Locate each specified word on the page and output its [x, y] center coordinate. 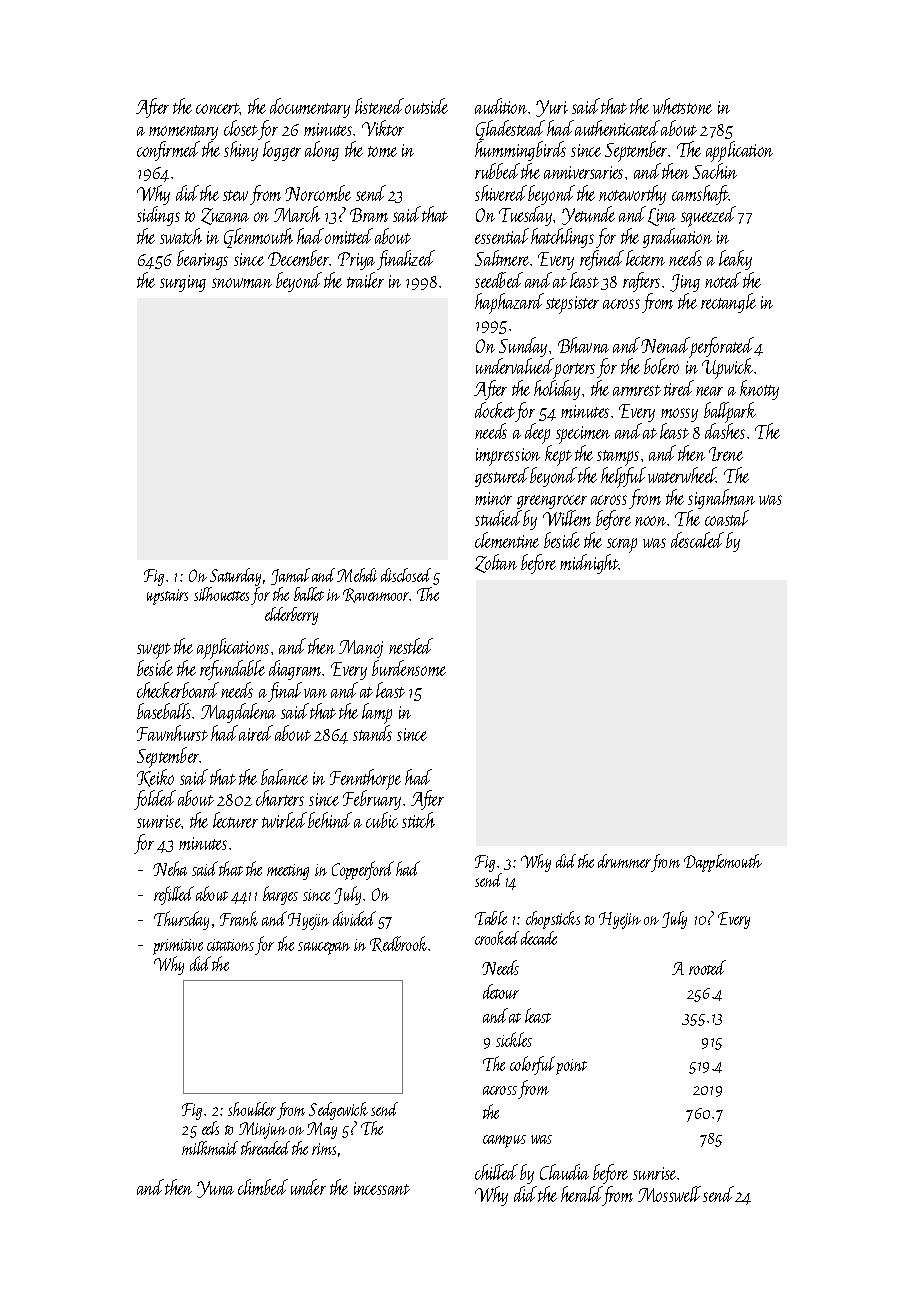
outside [426, 106]
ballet [309, 594]
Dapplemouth [723, 863]
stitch [418, 820]
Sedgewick [338, 1111]
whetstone [682, 106]
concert [218, 108]
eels [210, 1128]
